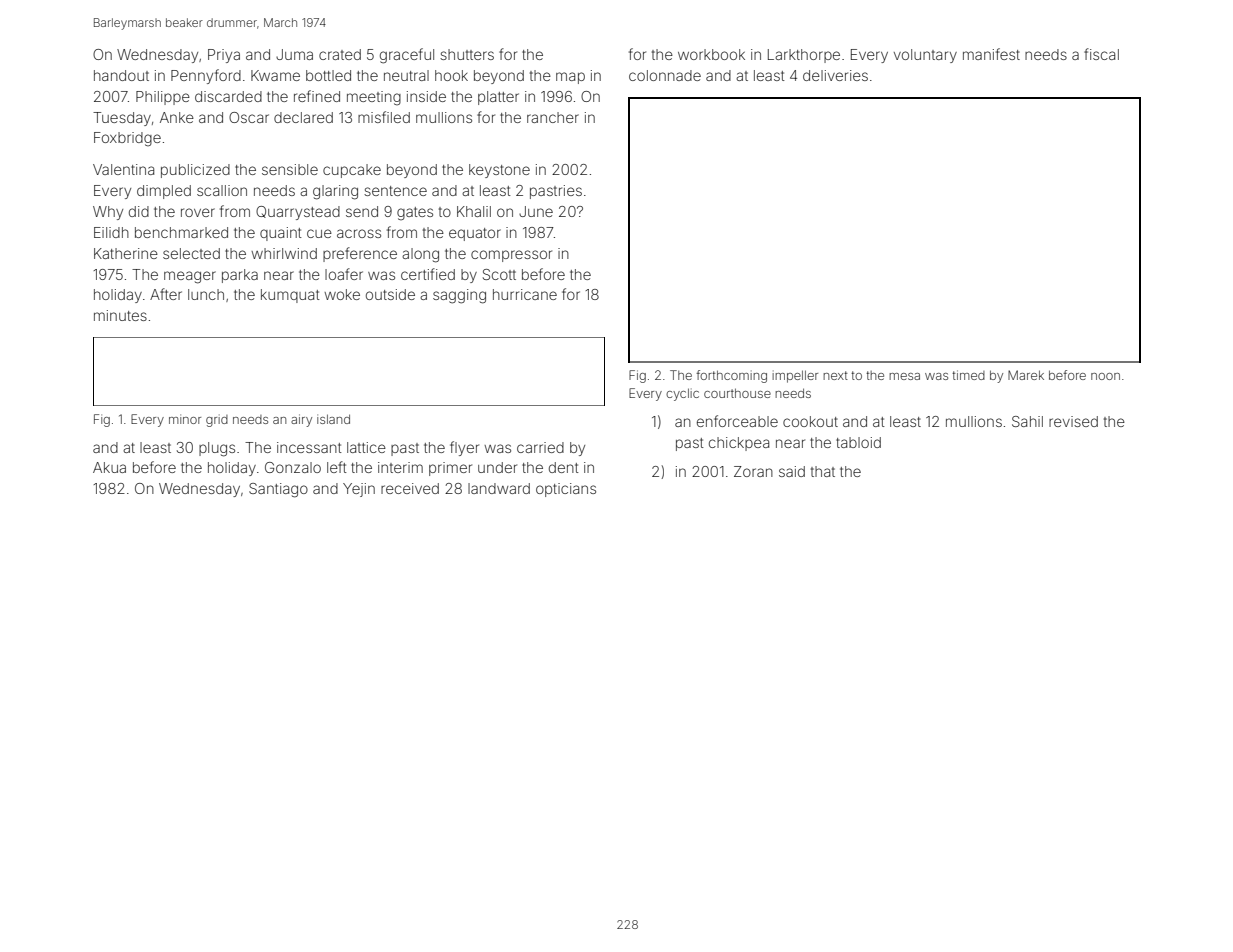 The image size is (1233, 952). Describe the element at coordinates (166, 294) in the screenshot. I see `After` at that location.
